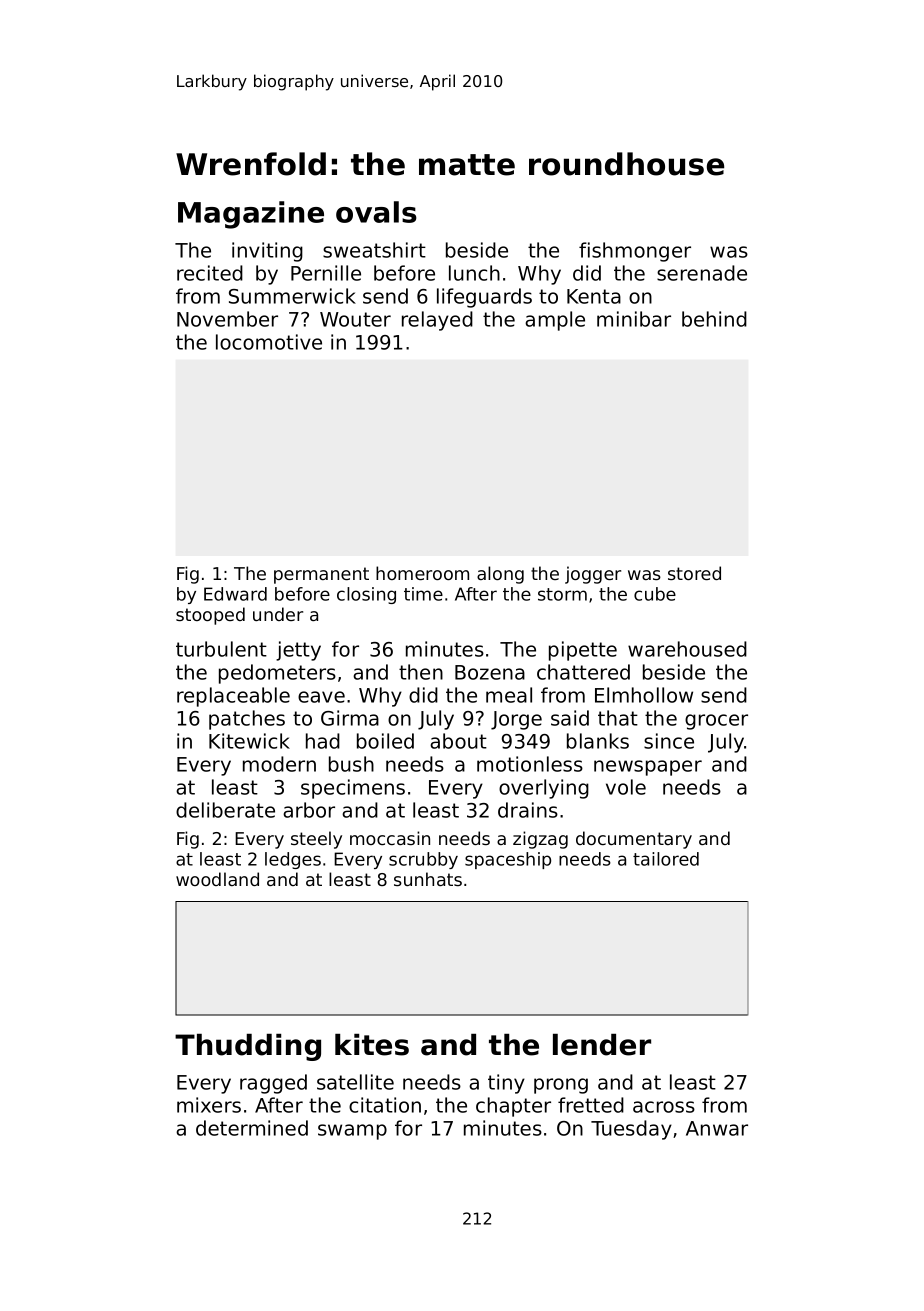 The image size is (924, 1311). Describe the element at coordinates (474, 273) in the screenshot. I see `lunch` at that location.
